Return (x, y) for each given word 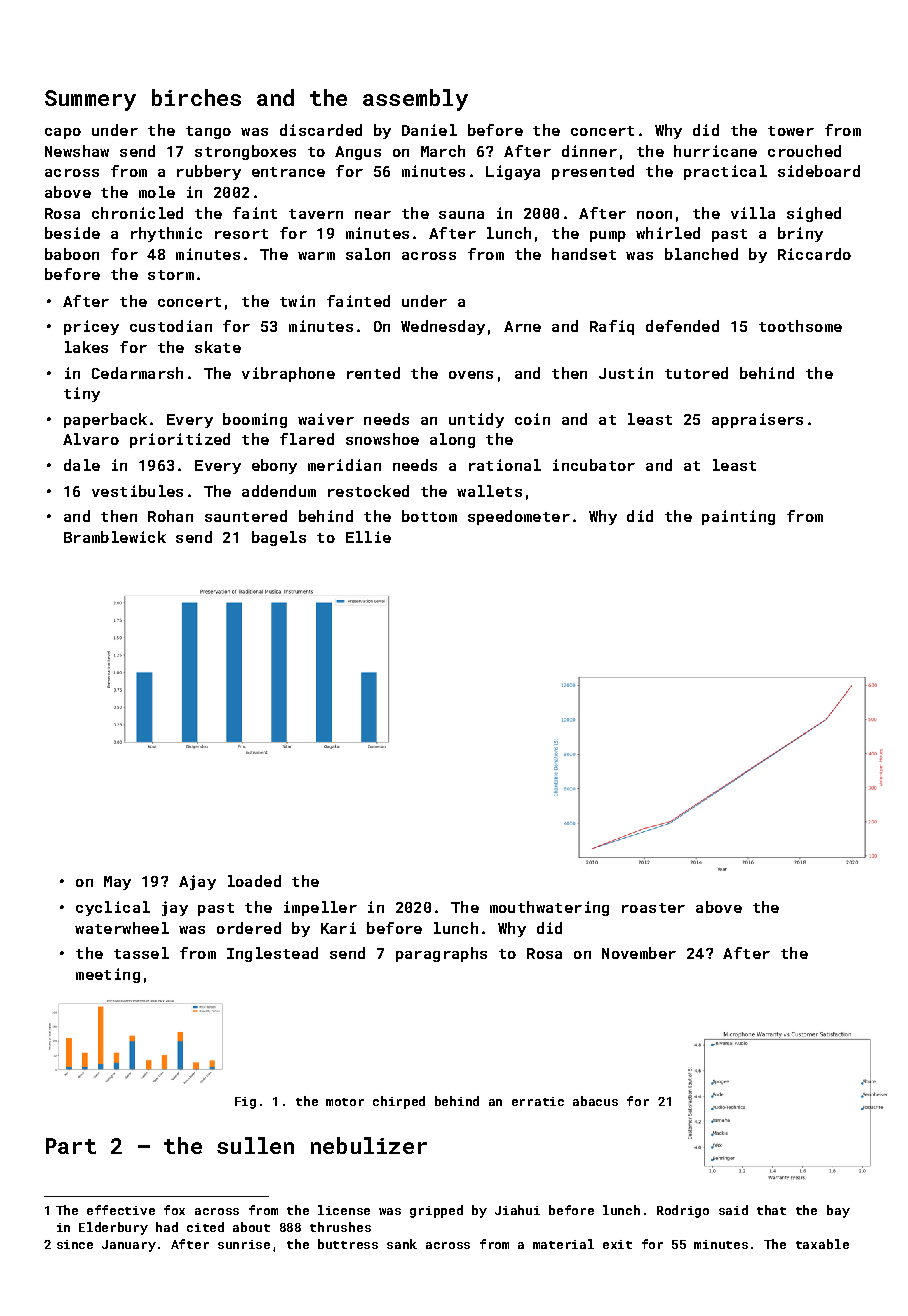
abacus (595, 1101)
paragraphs (441, 954)
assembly (415, 100)
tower (791, 131)
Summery (90, 100)
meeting (108, 975)
